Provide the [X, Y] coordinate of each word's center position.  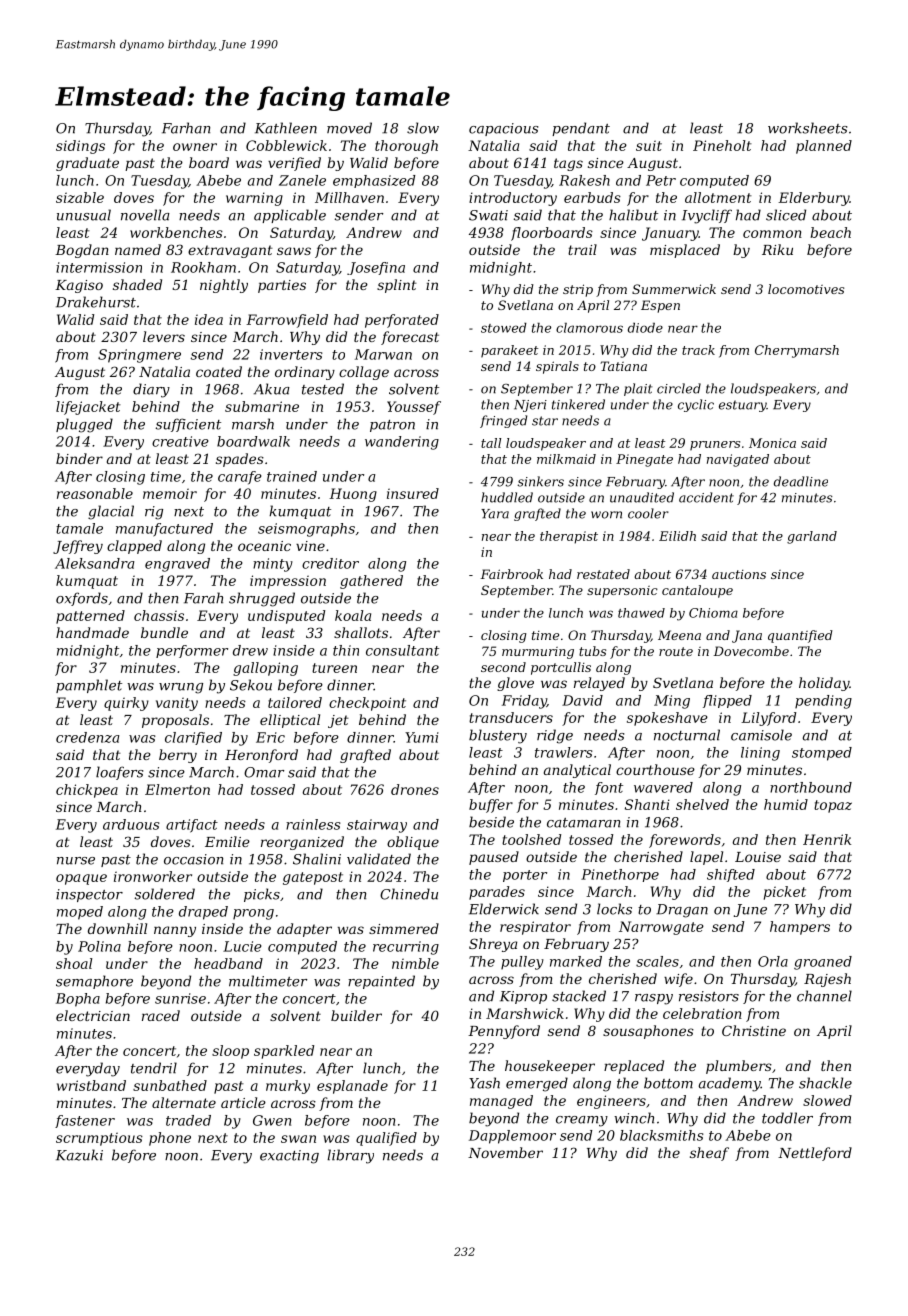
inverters [291, 354]
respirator [535, 928]
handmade [92, 632]
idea [209, 319]
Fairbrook [511, 574]
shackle [825, 1083]
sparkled [284, 1052]
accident [706, 497]
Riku [777, 249]
